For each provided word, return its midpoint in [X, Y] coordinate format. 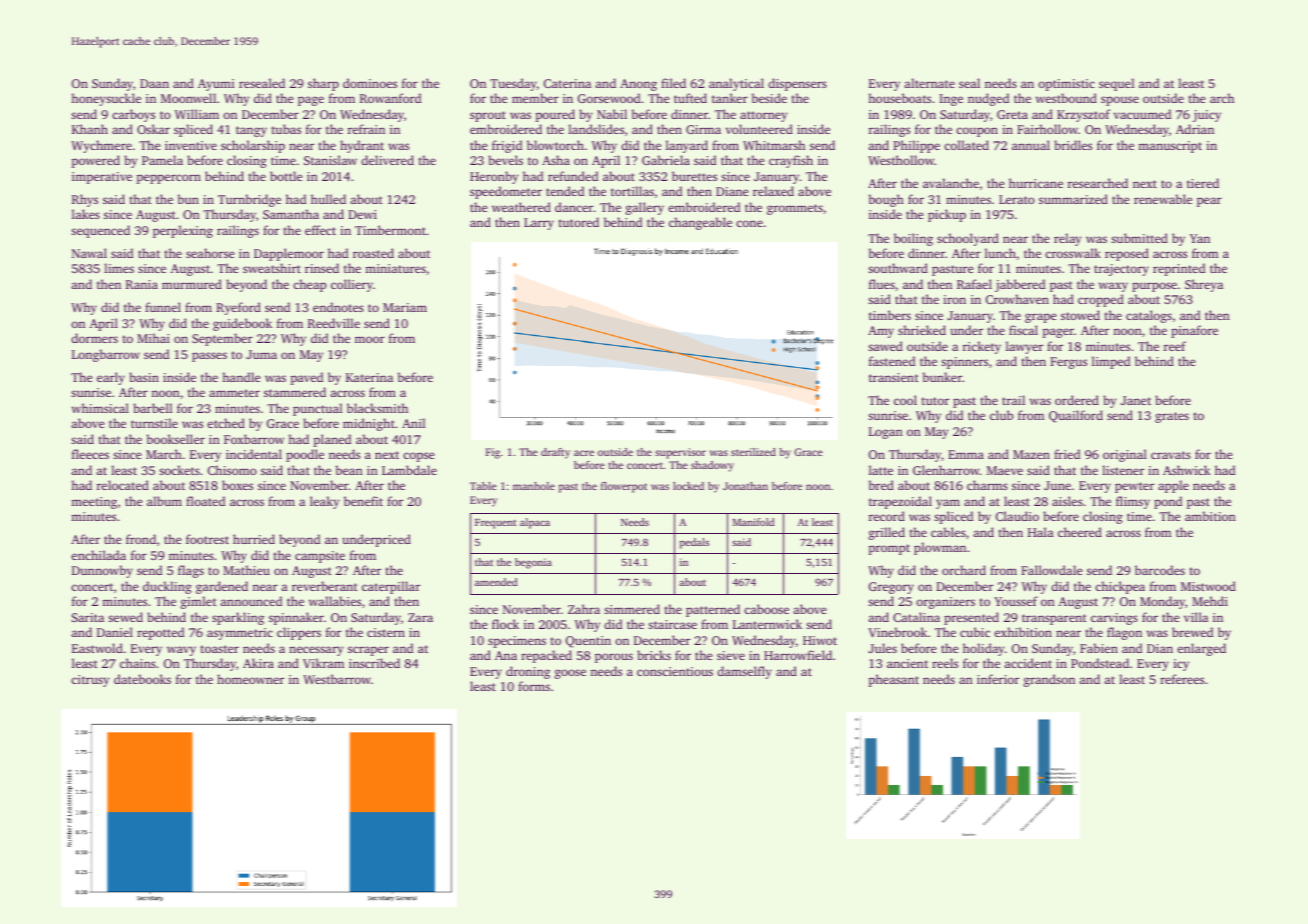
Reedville [334, 323]
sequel [1117, 84]
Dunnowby [102, 571]
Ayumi [216, 85]
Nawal [89, 253]
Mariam [405, 307]
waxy [1113, 287]
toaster [219, 649]
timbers [890, 315]
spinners [964, 363]
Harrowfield [798, 655]
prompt [889, 549]
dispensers [797, 84]
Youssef [1016, 601]
